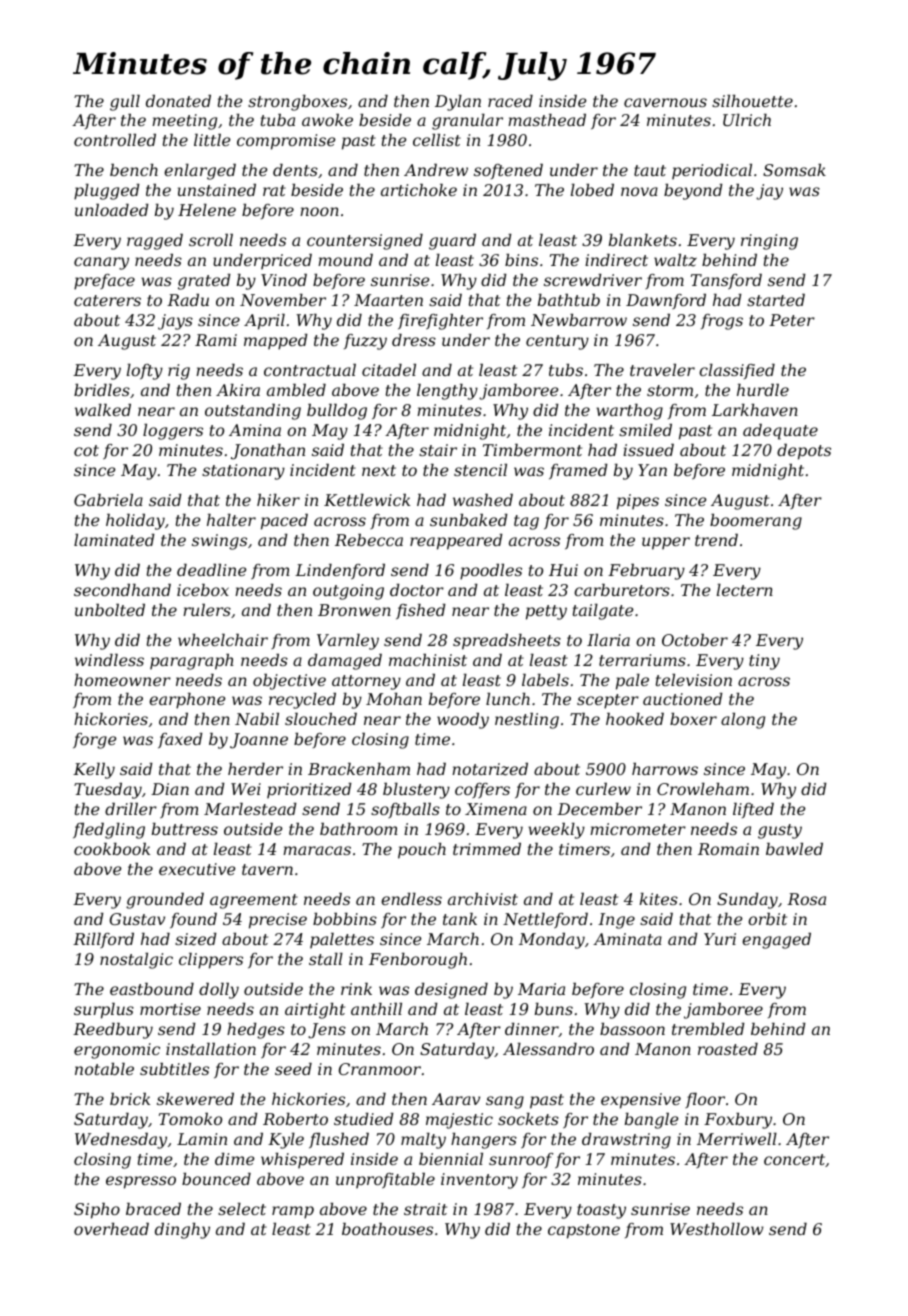 The height and width of the image is (1316, 908). Describe the element at coordinates (418, 961) in the image. I see `Fenborough` at that location.
